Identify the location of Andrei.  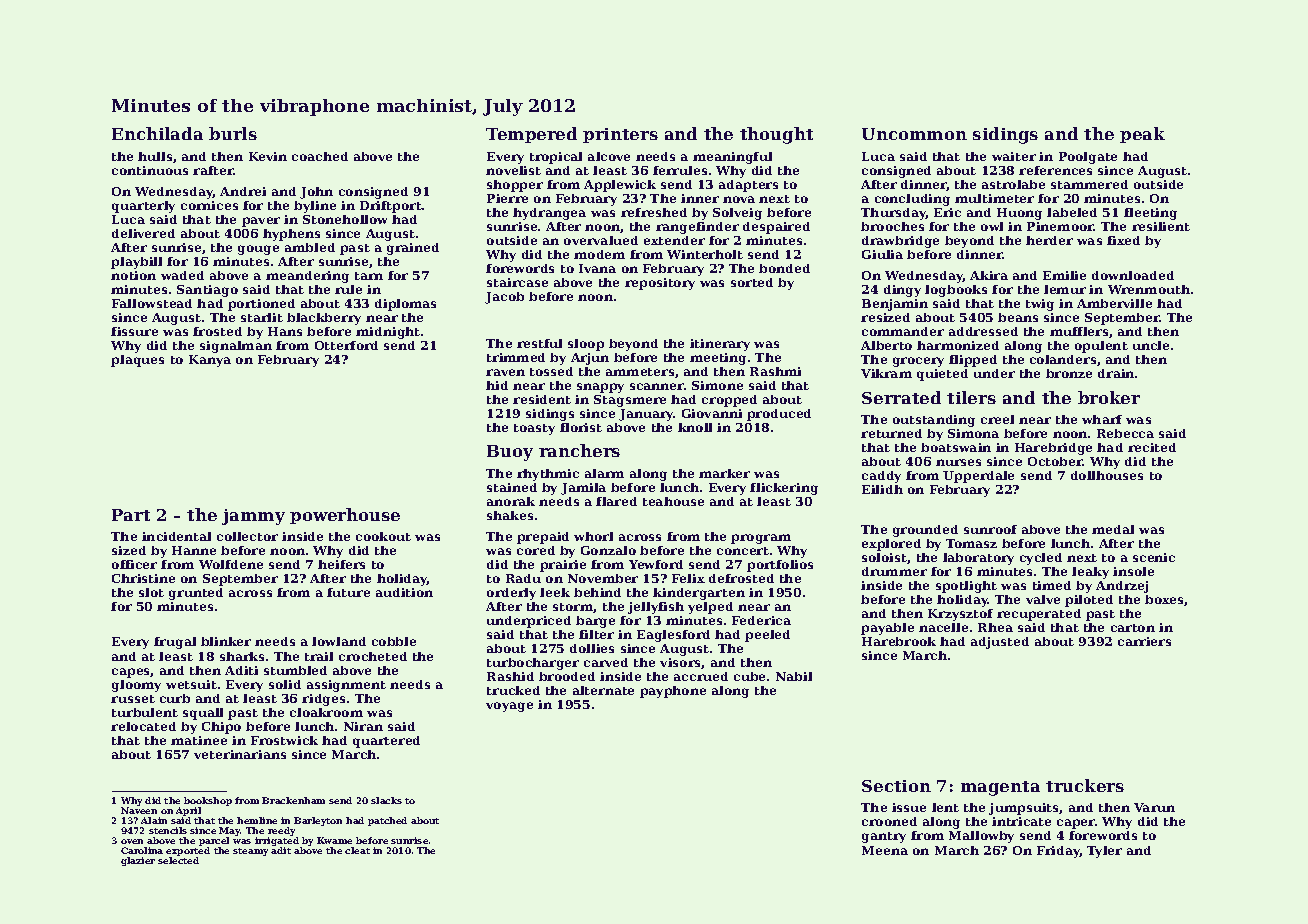
(243, 191).
